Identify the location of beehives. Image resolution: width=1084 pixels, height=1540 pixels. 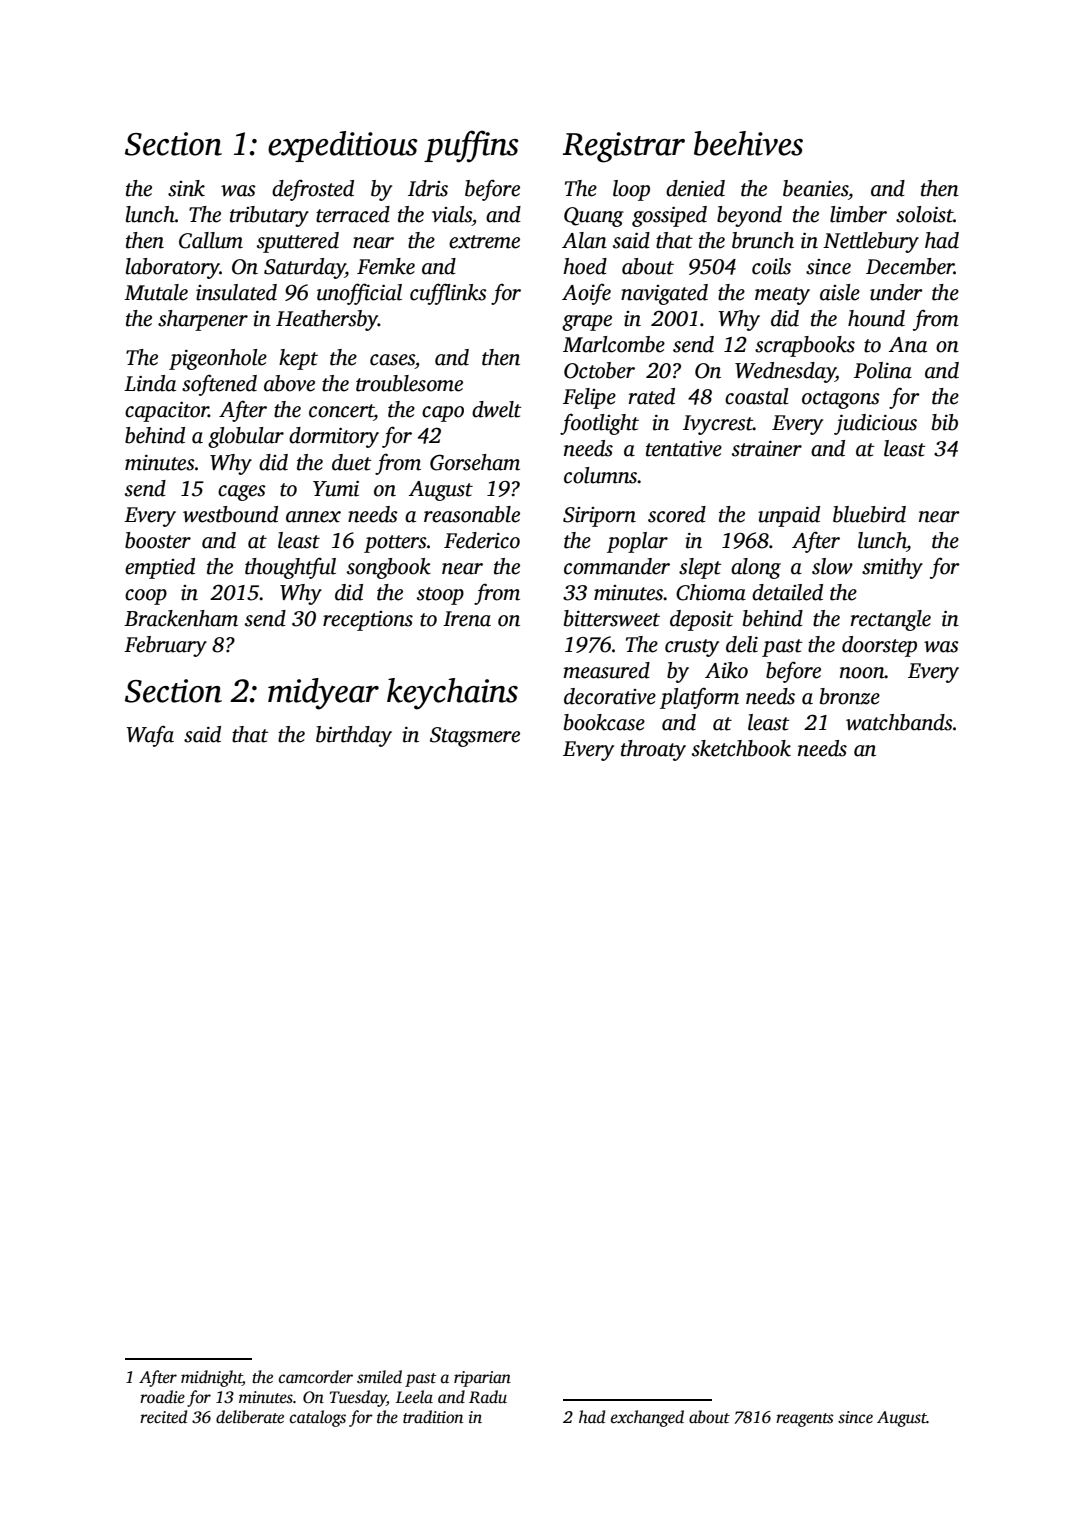
(748, 143).
